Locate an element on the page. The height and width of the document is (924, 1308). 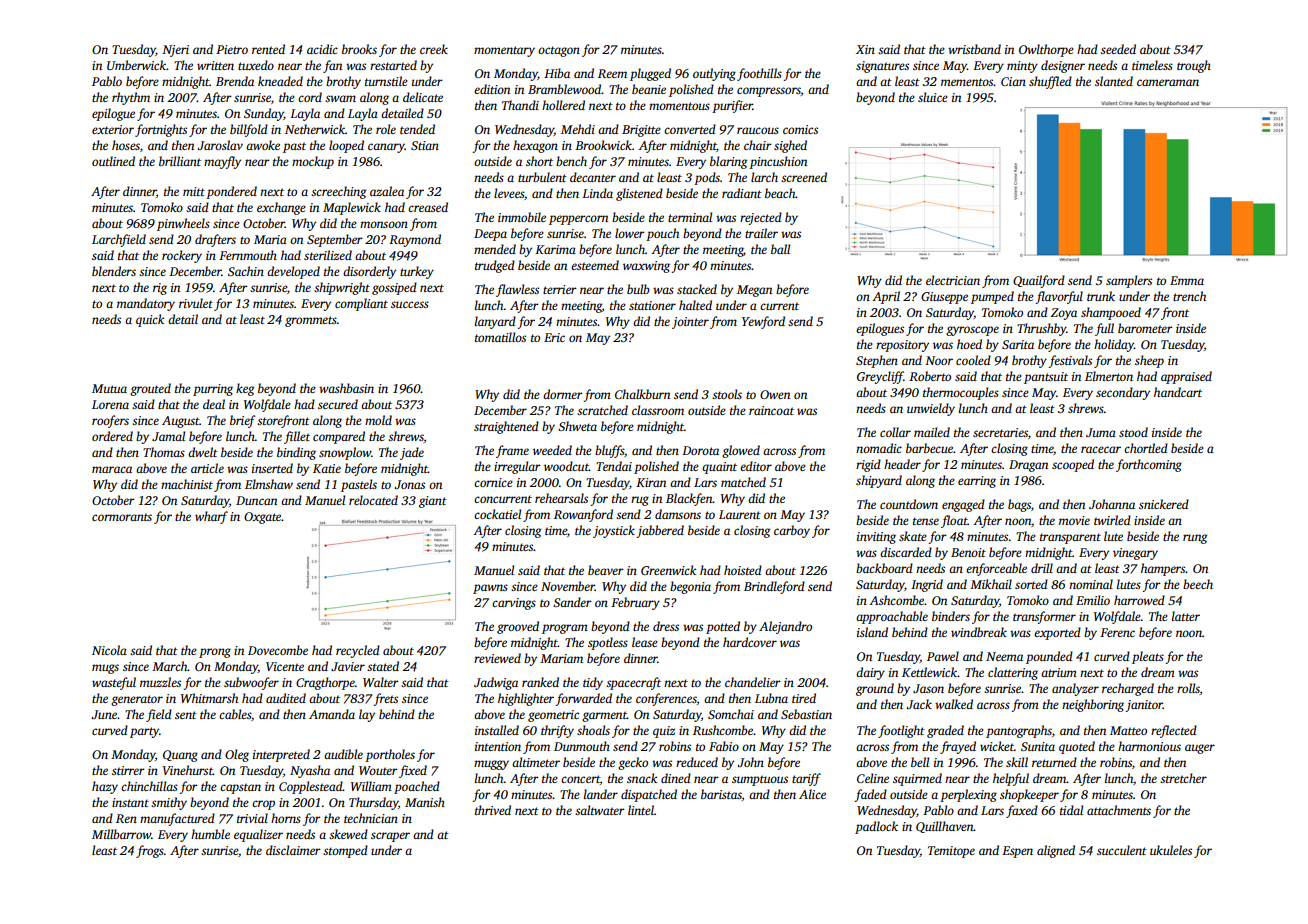
binding is located at coordinates (296, 453).
